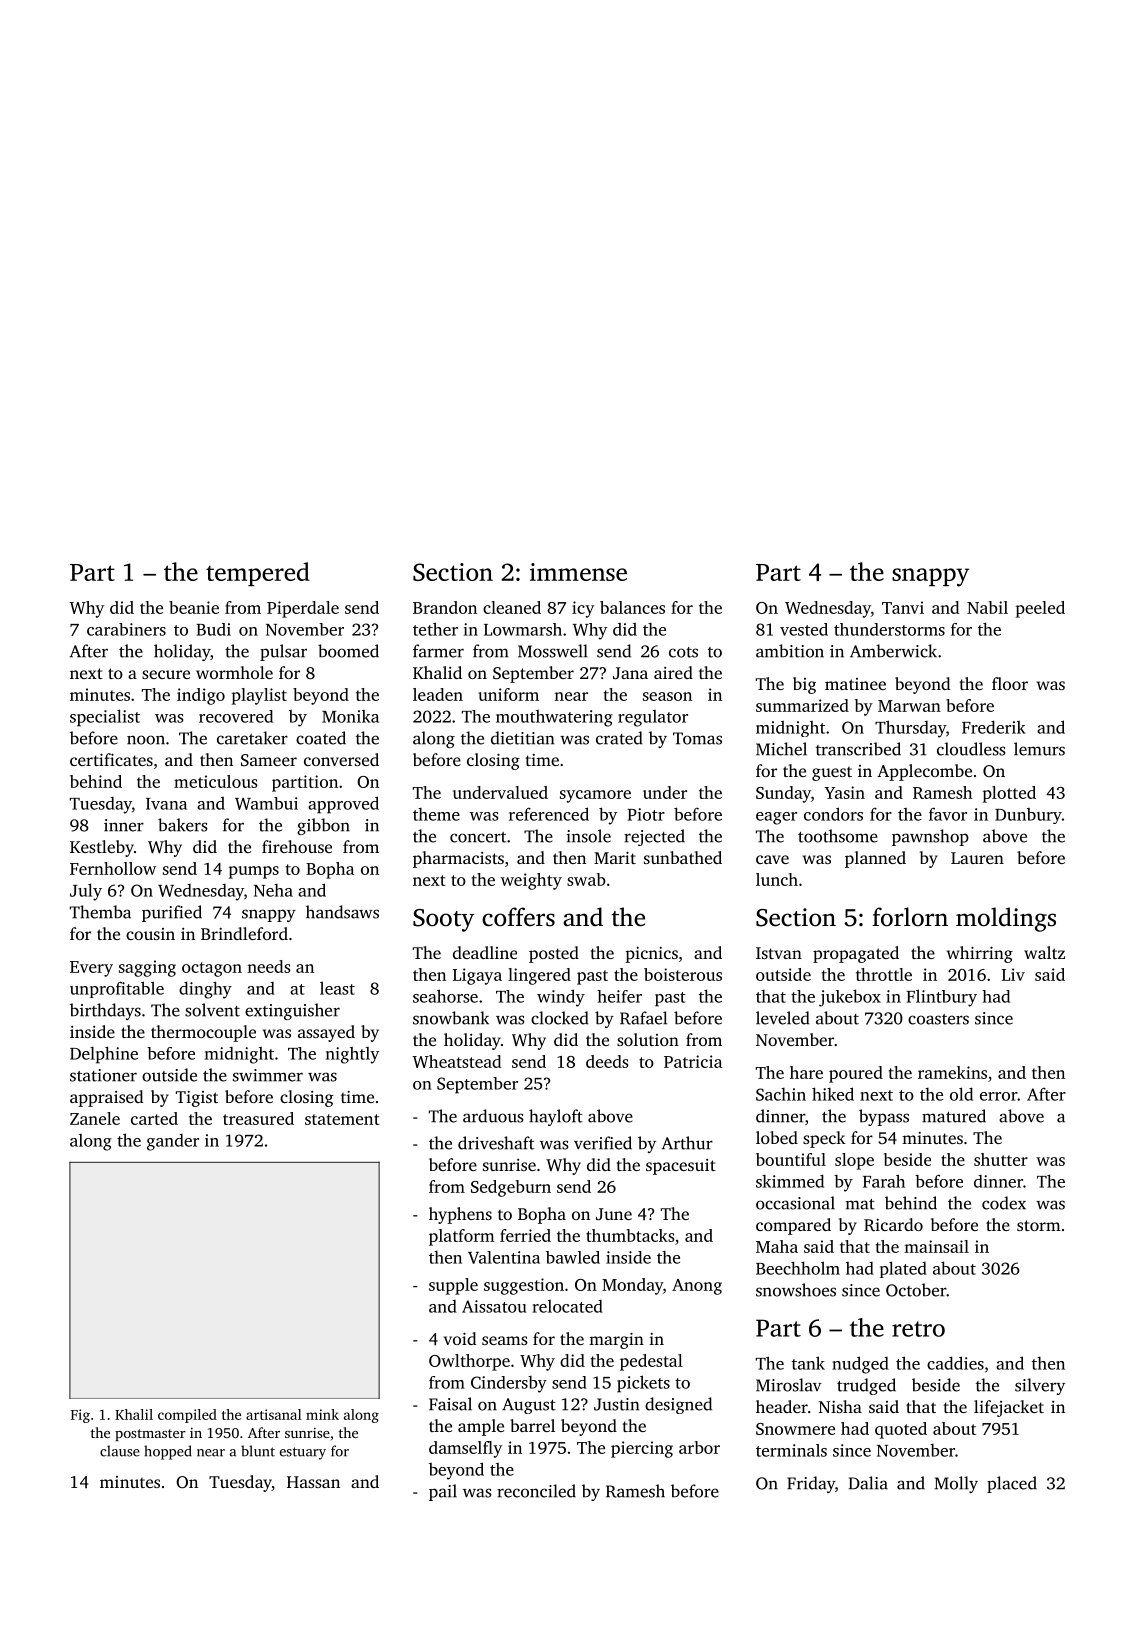 The width and height of the screenshot is (1135, 1644). Describe the element at coordinates (268, 1075) in the screenshot. I see `swimmer` at that location.
